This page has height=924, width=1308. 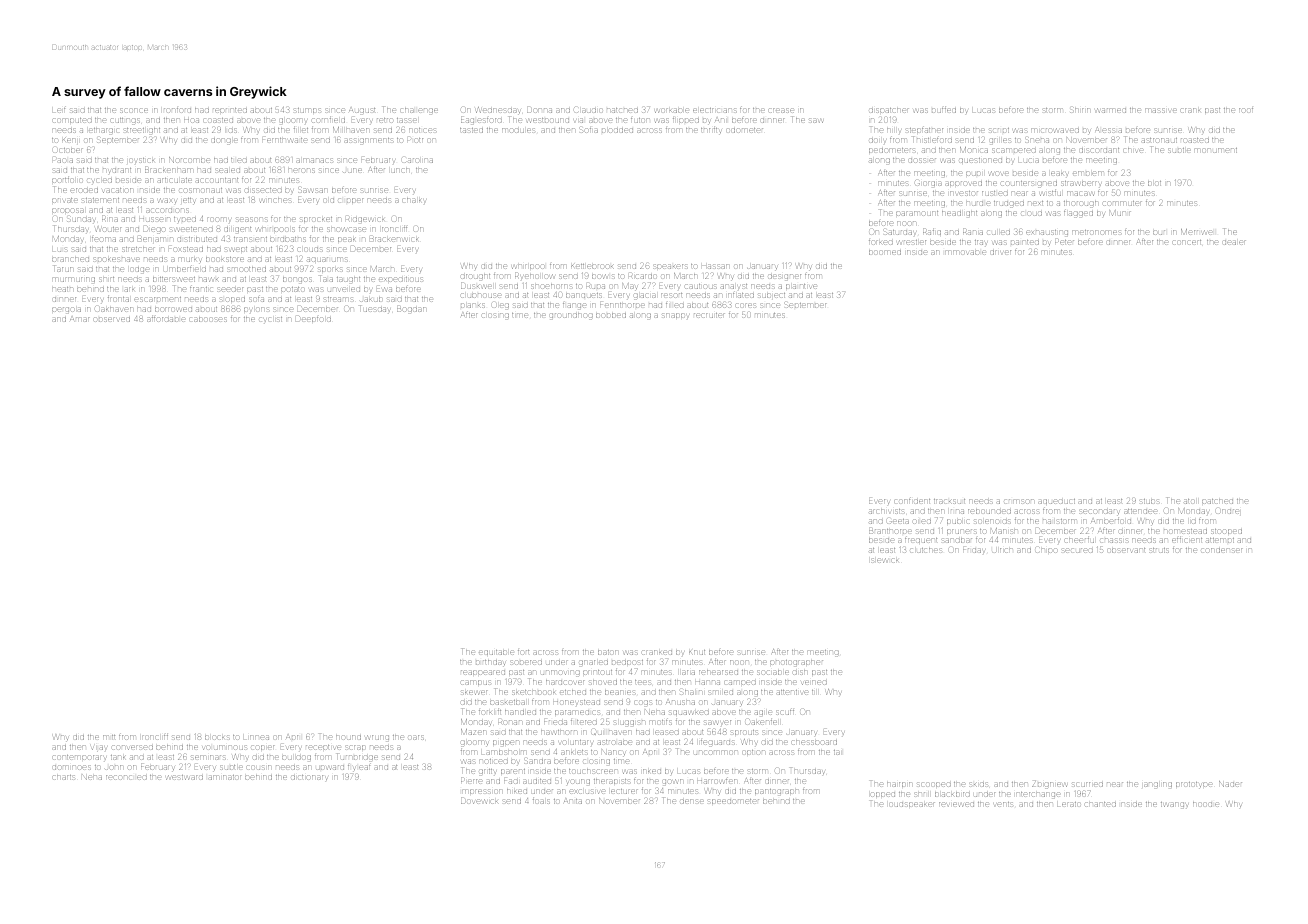 I want to click on Amar, so click(x=79, y=319).
